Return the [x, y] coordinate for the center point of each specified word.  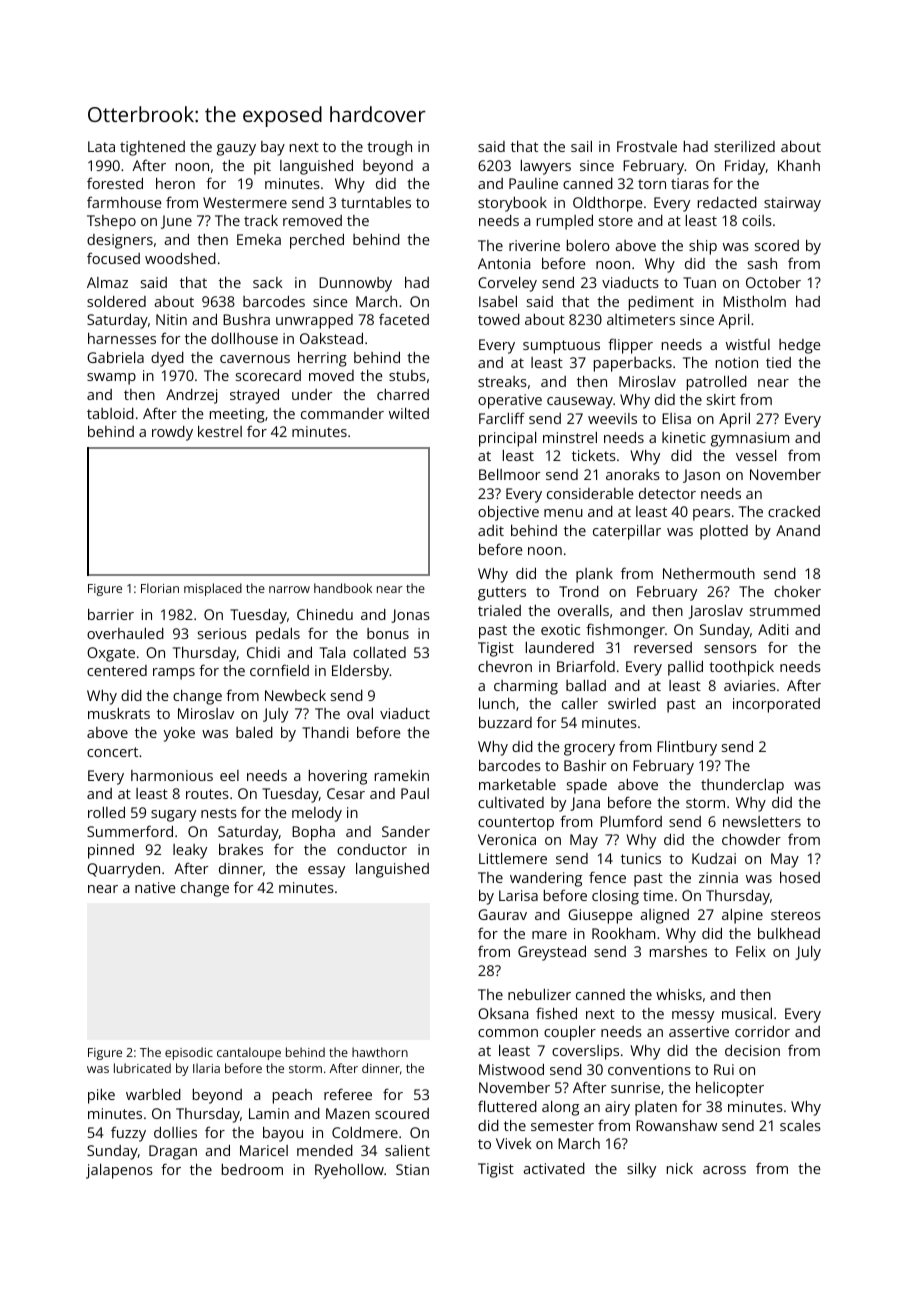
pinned [111, 851]
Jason [701, 476]
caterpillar [627, 532]
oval [360, 713]
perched [317, 241]
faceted [404, 319]
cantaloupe [249, 1053]
